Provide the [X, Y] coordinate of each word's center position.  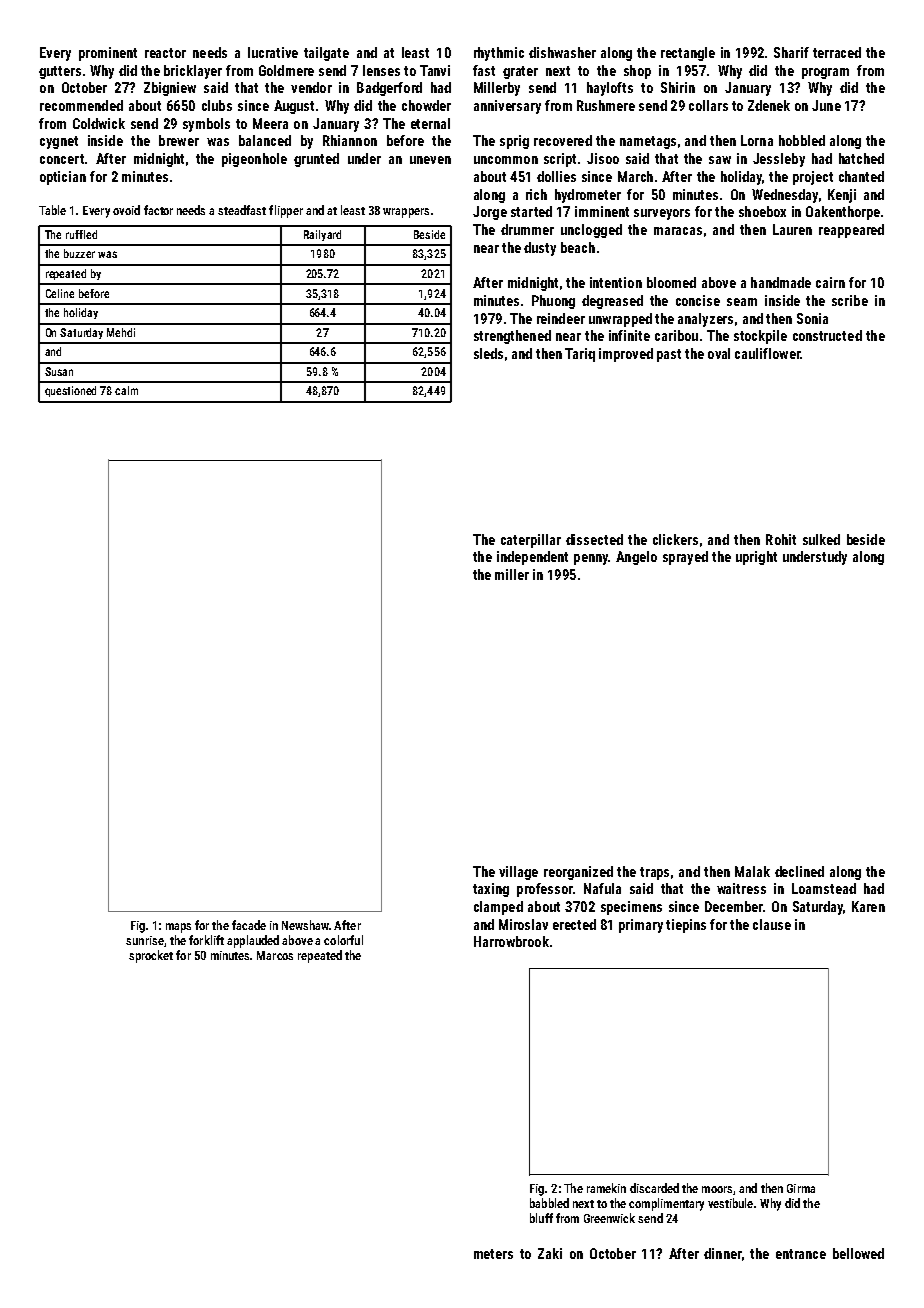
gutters [60, 72]
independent [532, 558]
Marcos [275, 955]
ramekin [606, 1188]
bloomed [671, 282]
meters [493, 1254]
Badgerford [389, 89]
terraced [837, 52]
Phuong [553, 302]
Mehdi [121, 332]
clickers [675, 539]
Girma [801, 1188]
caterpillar [531, 541]
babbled [549, 1203]
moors [717, 1189]
